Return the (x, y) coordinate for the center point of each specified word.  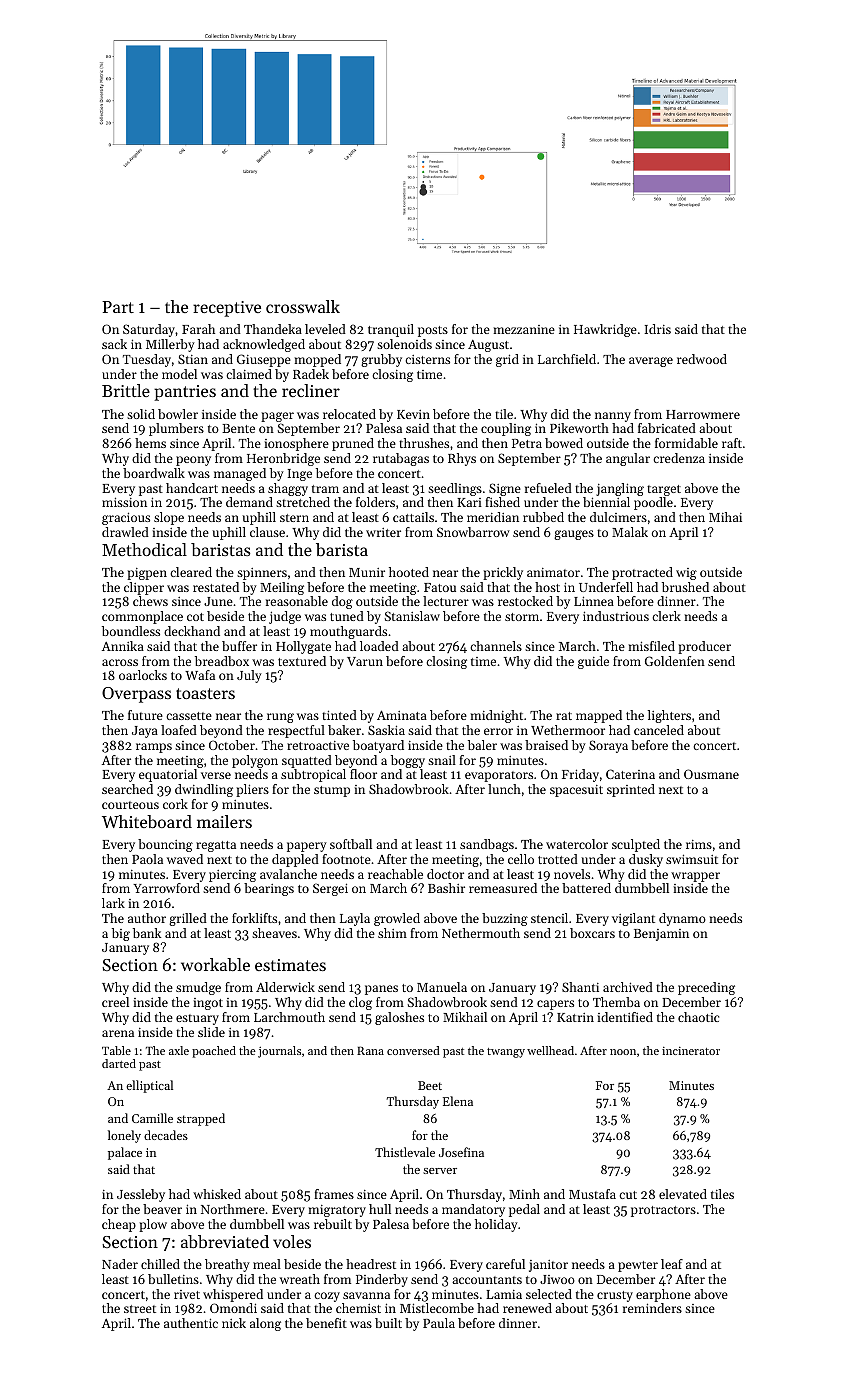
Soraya (608, 746)
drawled (125, 532)
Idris (657, 329)
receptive (227, 309)
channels (496, 646)
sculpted (636, 845)
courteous (130, 805)
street (140, 1309)
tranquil (391, 330)
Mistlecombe (437, 1308)
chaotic (698, 1017)
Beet (430, 1085)
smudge (198, 988)
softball (351, 844)
